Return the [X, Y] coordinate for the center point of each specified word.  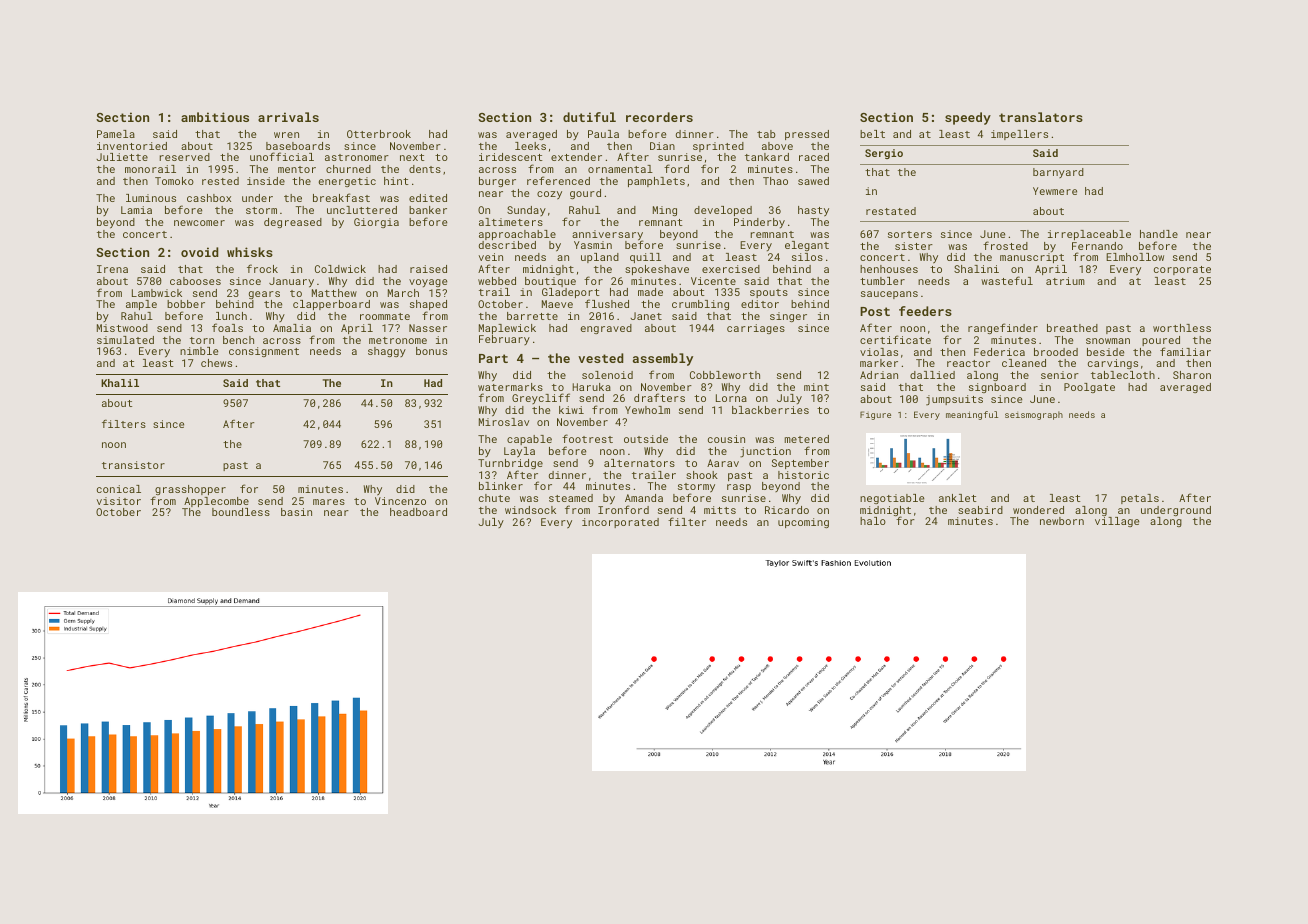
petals [1140, 499]
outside [646, 439]
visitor [119, 501]
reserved [184, 157]
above [777, 146]
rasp [739, 488]
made [650, 292]
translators [1041, 117]
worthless [1182, 328]
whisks [250, 252]
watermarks [510, 387]
